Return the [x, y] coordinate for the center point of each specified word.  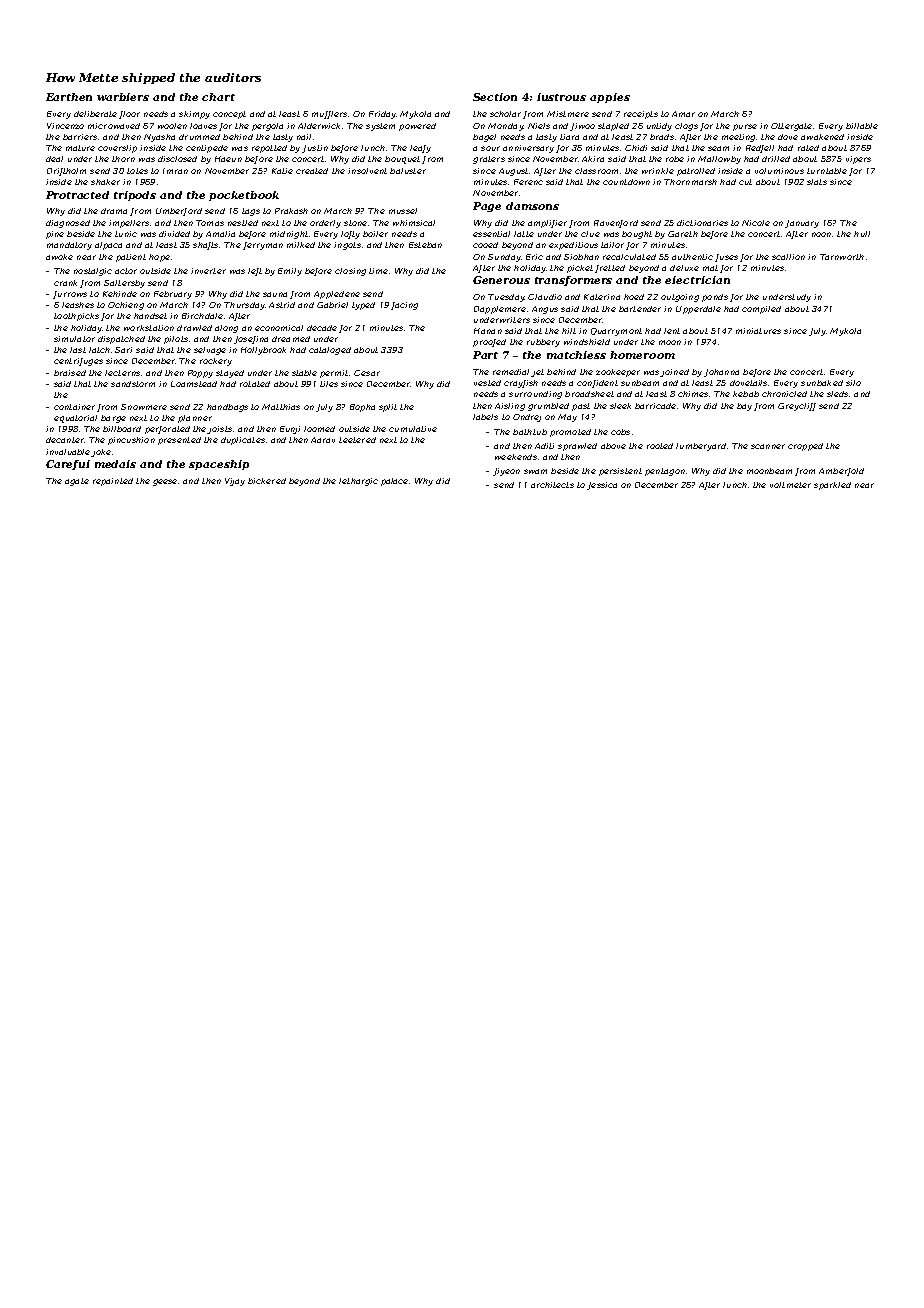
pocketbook [244, 196]
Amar [683, 114]
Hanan [488, 331]
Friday [382, 115]
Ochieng [126, 306]
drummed [199, 137]
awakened [822, 137]
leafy [420, 149]
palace [394, 482]
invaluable [68, 452]
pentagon [665, 472]
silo [853, 383]
